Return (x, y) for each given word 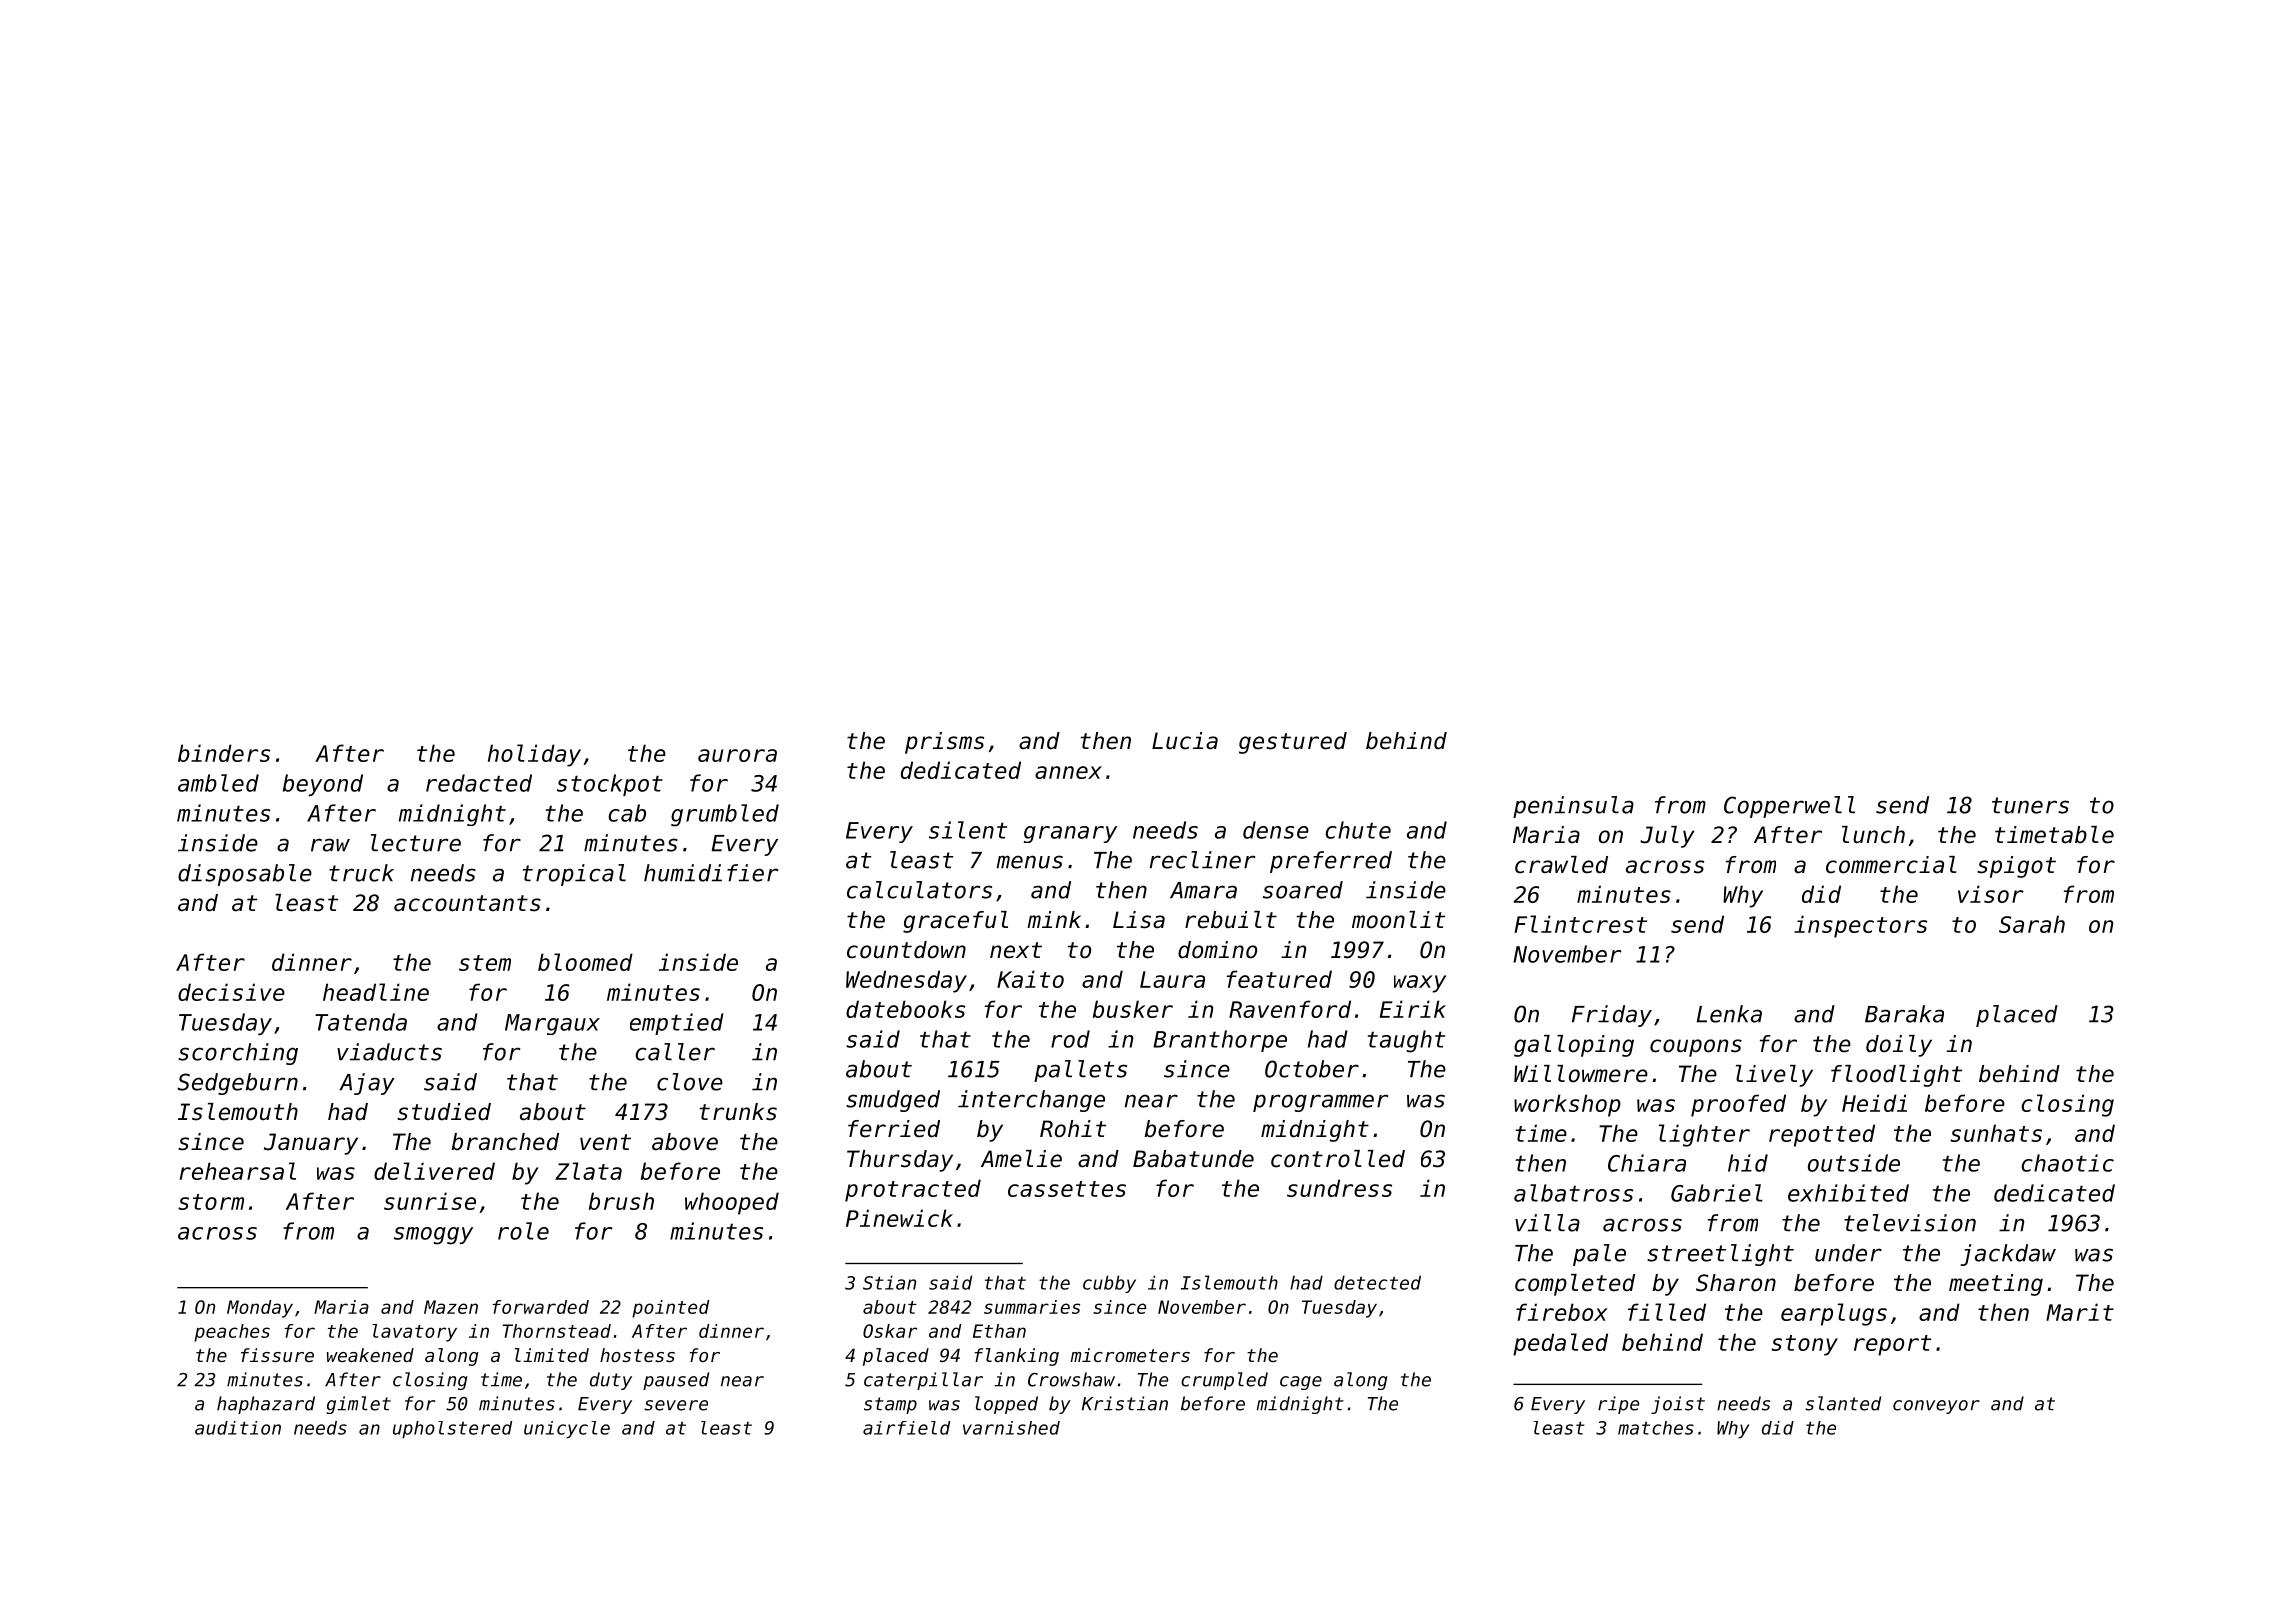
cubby (1109, 1284)
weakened (370, 1355)
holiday (534, 755)
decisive (231, 992)
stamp (890, 1405)
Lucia (1185, 741)
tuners (2030, 805)
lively (1774, 1076)
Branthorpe (1220, 1041)
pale (1599, 1255)
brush (621, 1201)
